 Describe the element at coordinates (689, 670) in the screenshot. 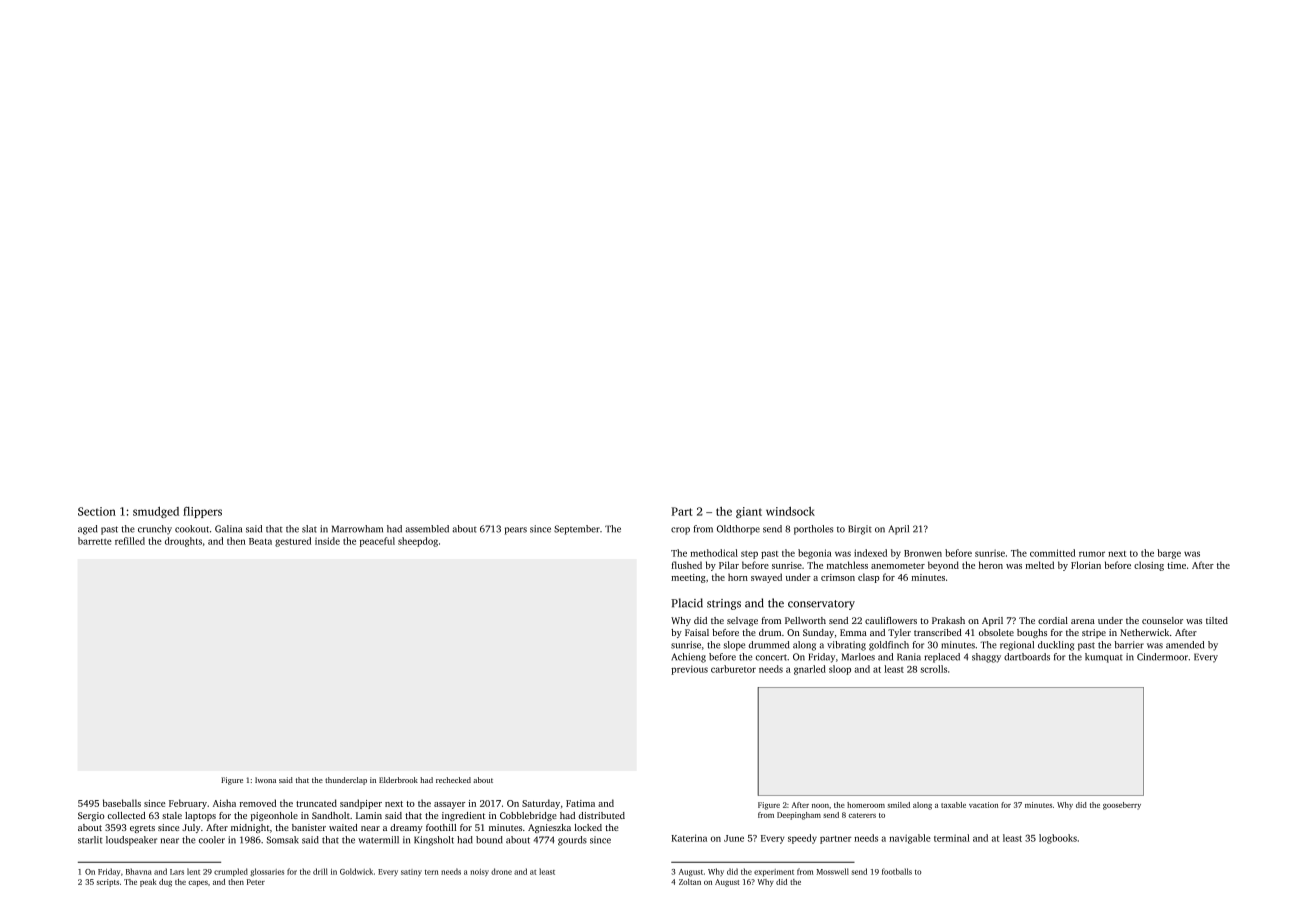

I see `previous` at that location.
